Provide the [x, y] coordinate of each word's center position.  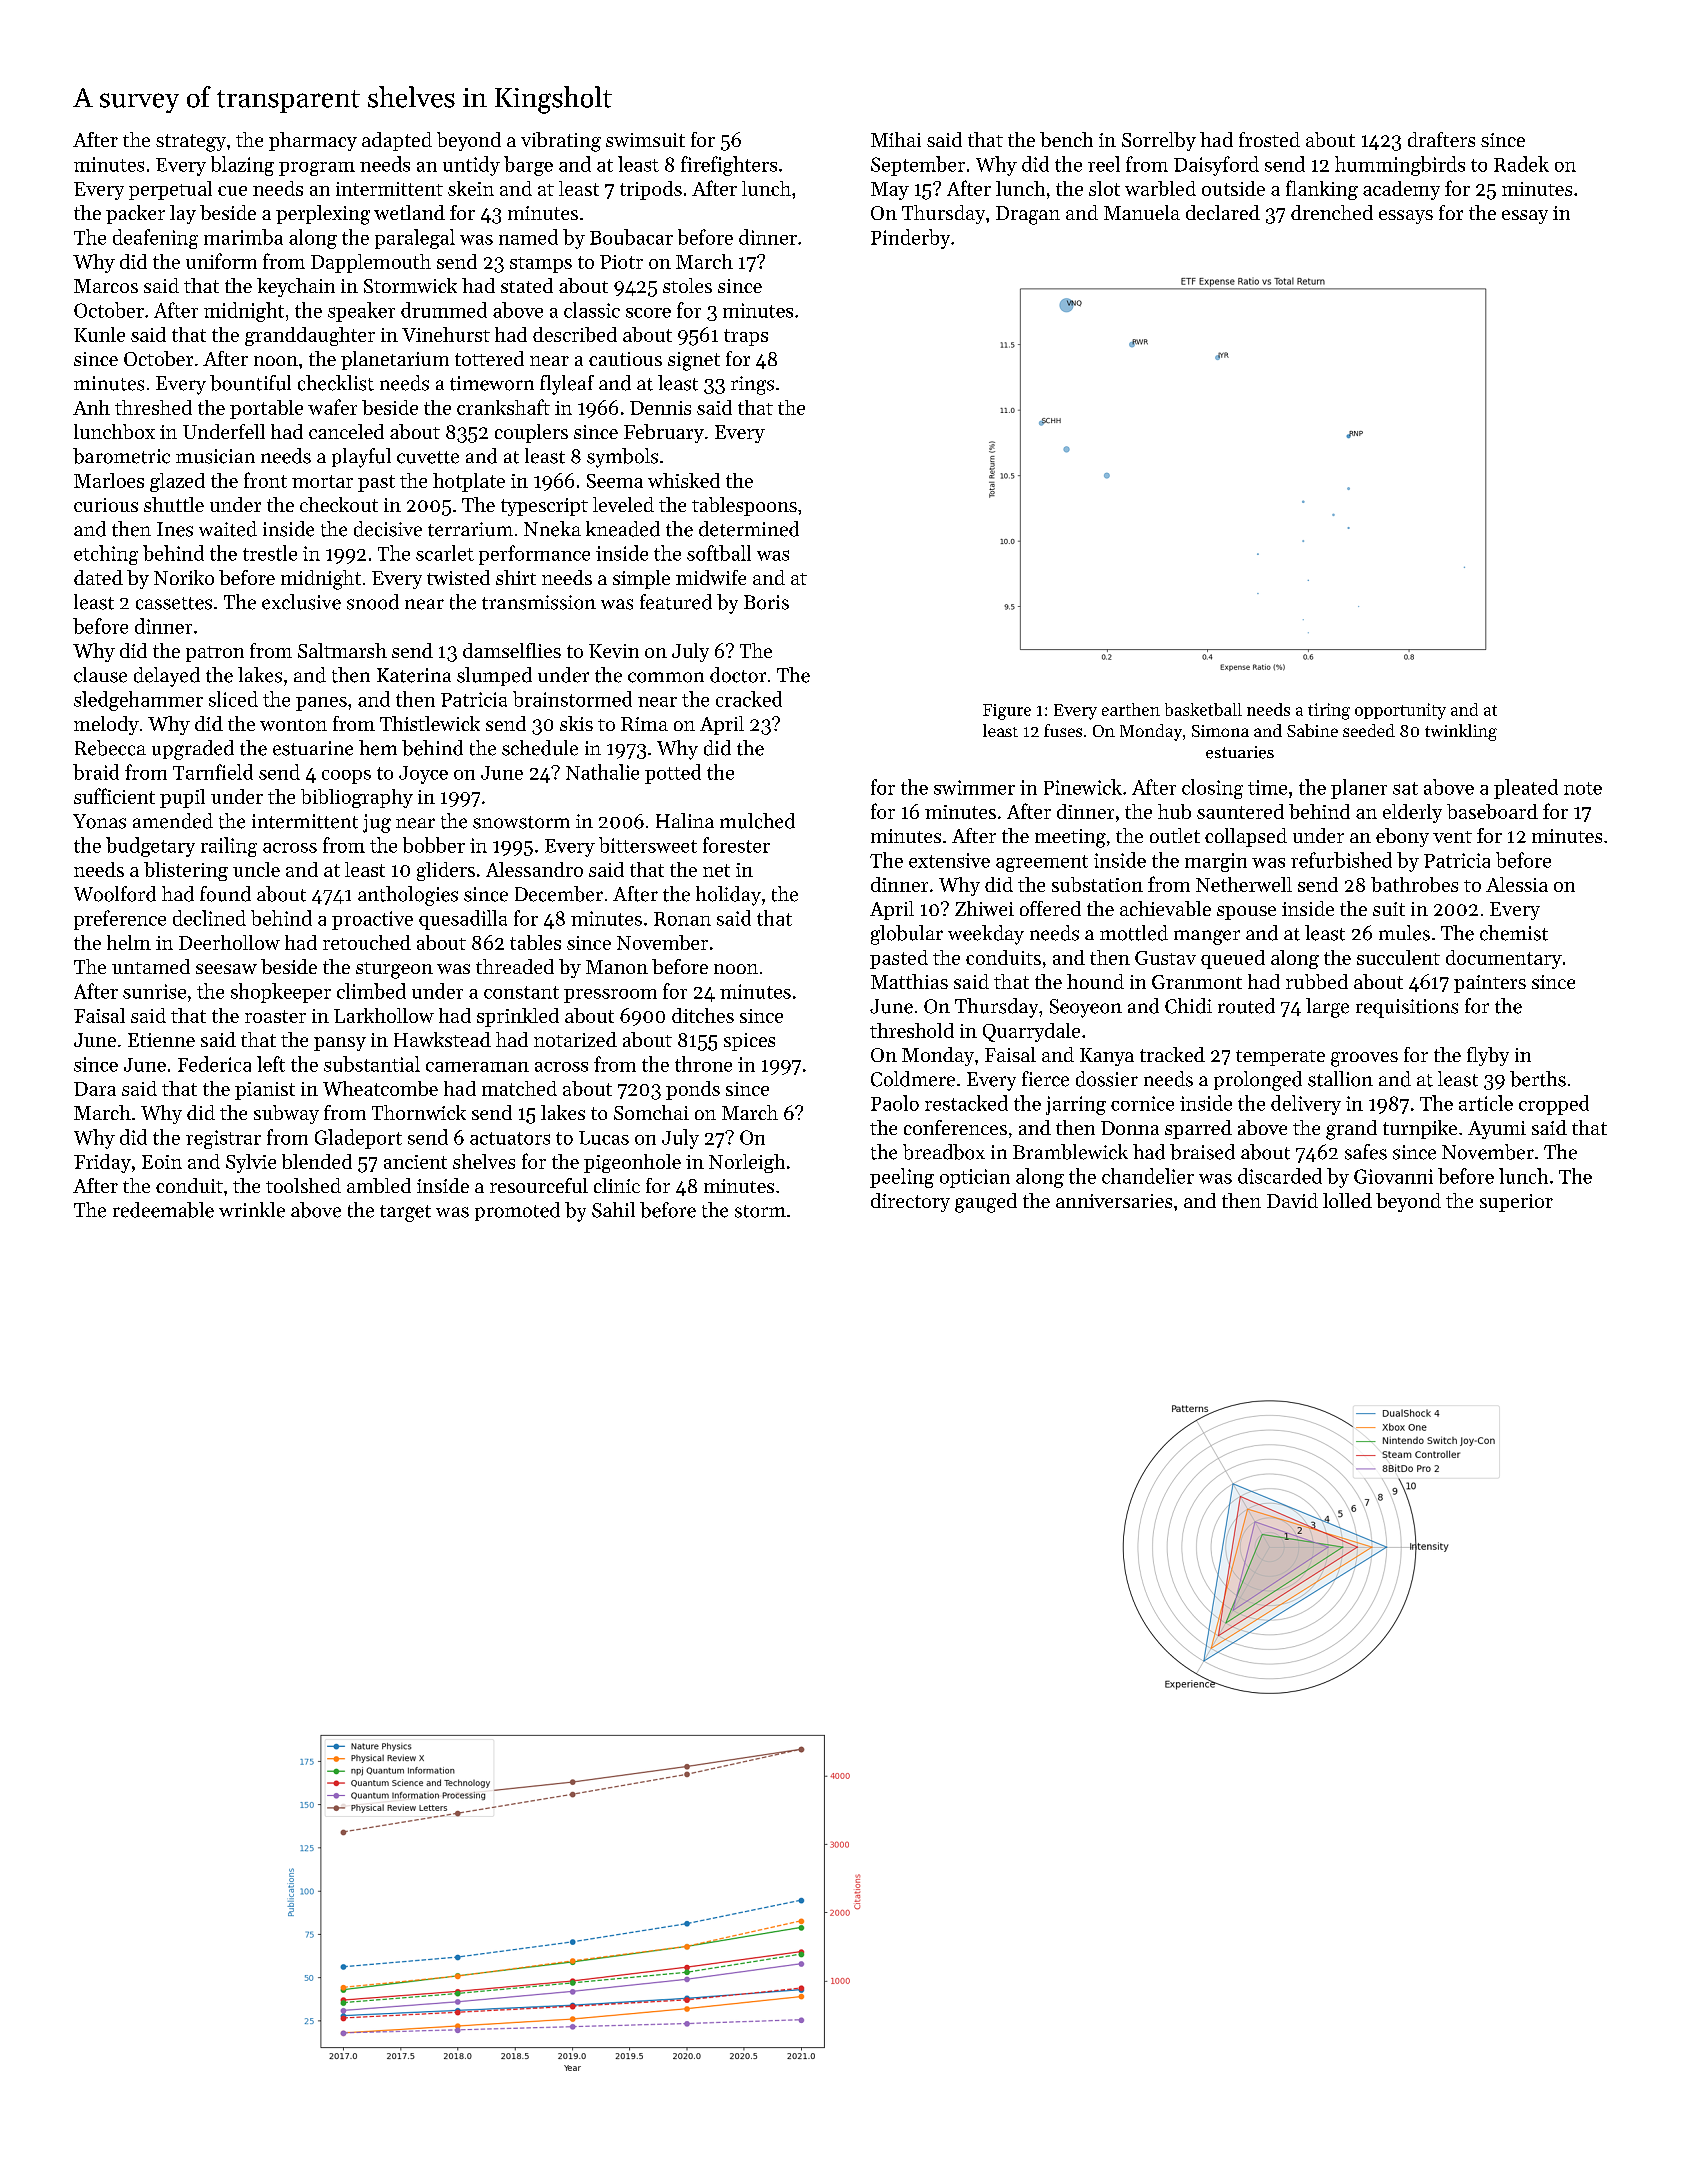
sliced [233, 699]
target [405, 1213]
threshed [153, 407]
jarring [1076, 1105]
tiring [1329, 711]
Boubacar [631, 237]
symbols [622, 458]
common [666, 677]
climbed [371, 991]
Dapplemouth [371, 263]
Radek [1521, 164]
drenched [1332, 212]
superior [1516, 1203]
